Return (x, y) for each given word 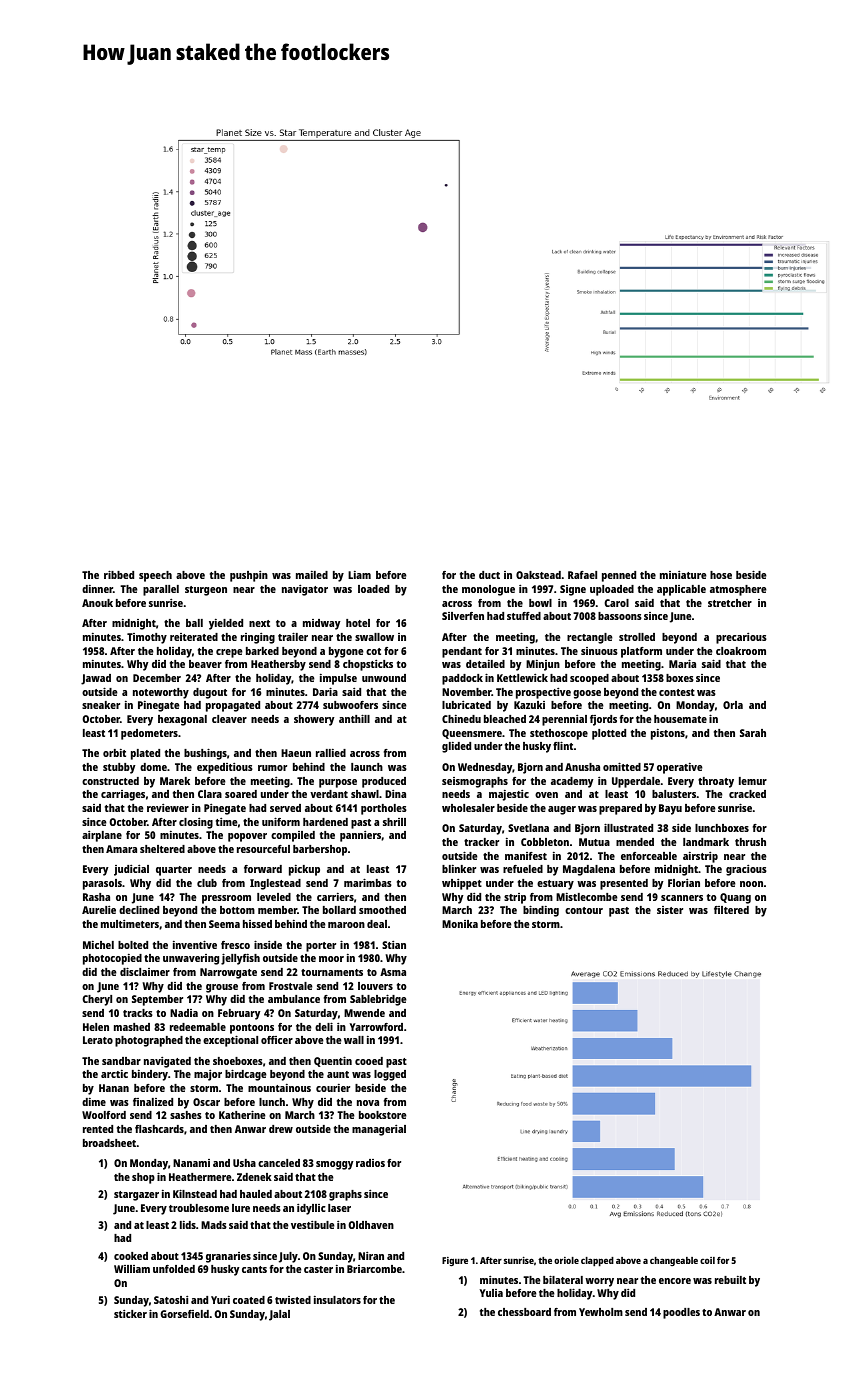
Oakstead (538, 575)
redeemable (198, 1027)
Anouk (97, 603)
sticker (130, 1313)
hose (721, 575)
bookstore (382, 1115)
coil (707, 1260)
